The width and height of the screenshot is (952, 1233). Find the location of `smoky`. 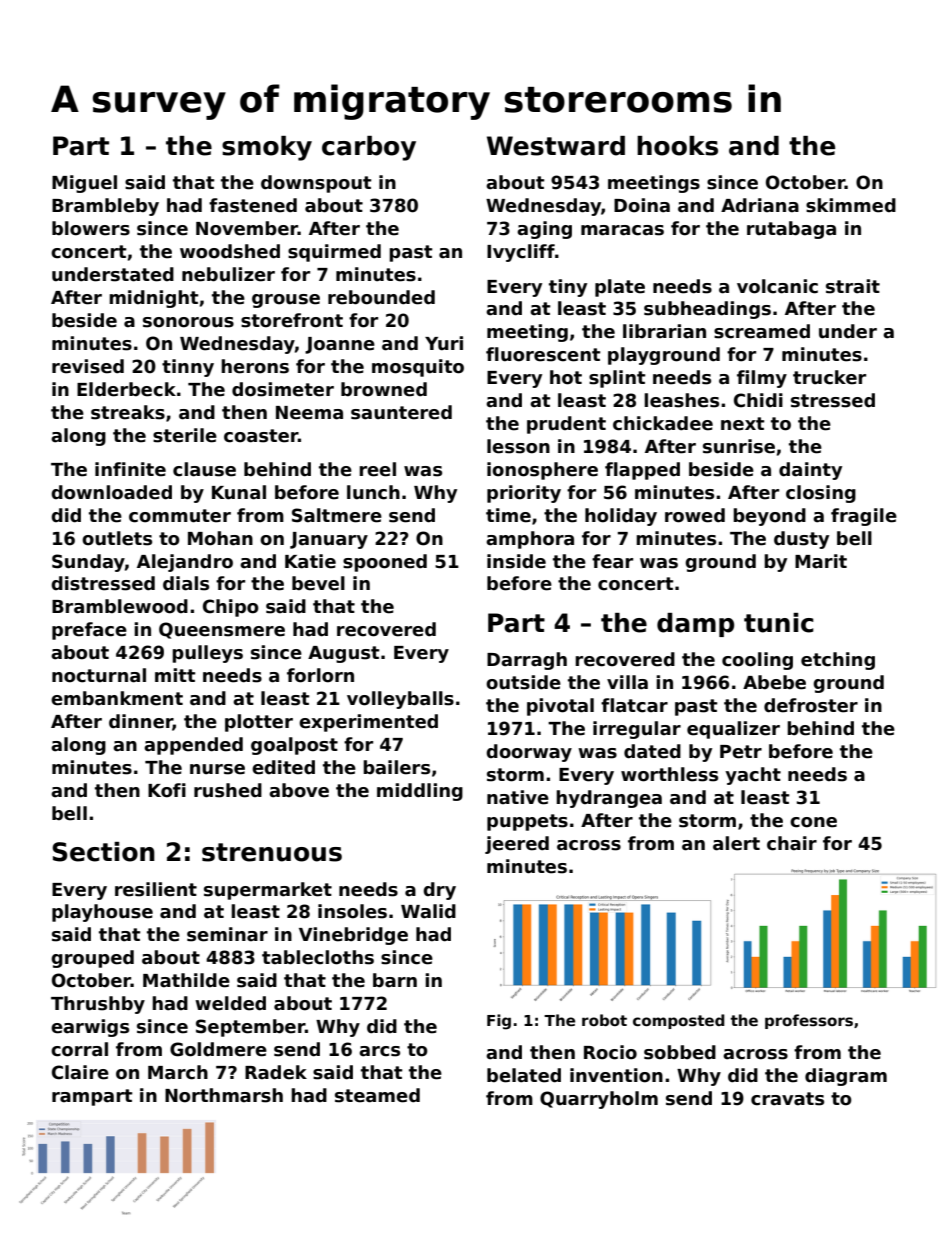

smoky is located at coordinates (267, 148).
